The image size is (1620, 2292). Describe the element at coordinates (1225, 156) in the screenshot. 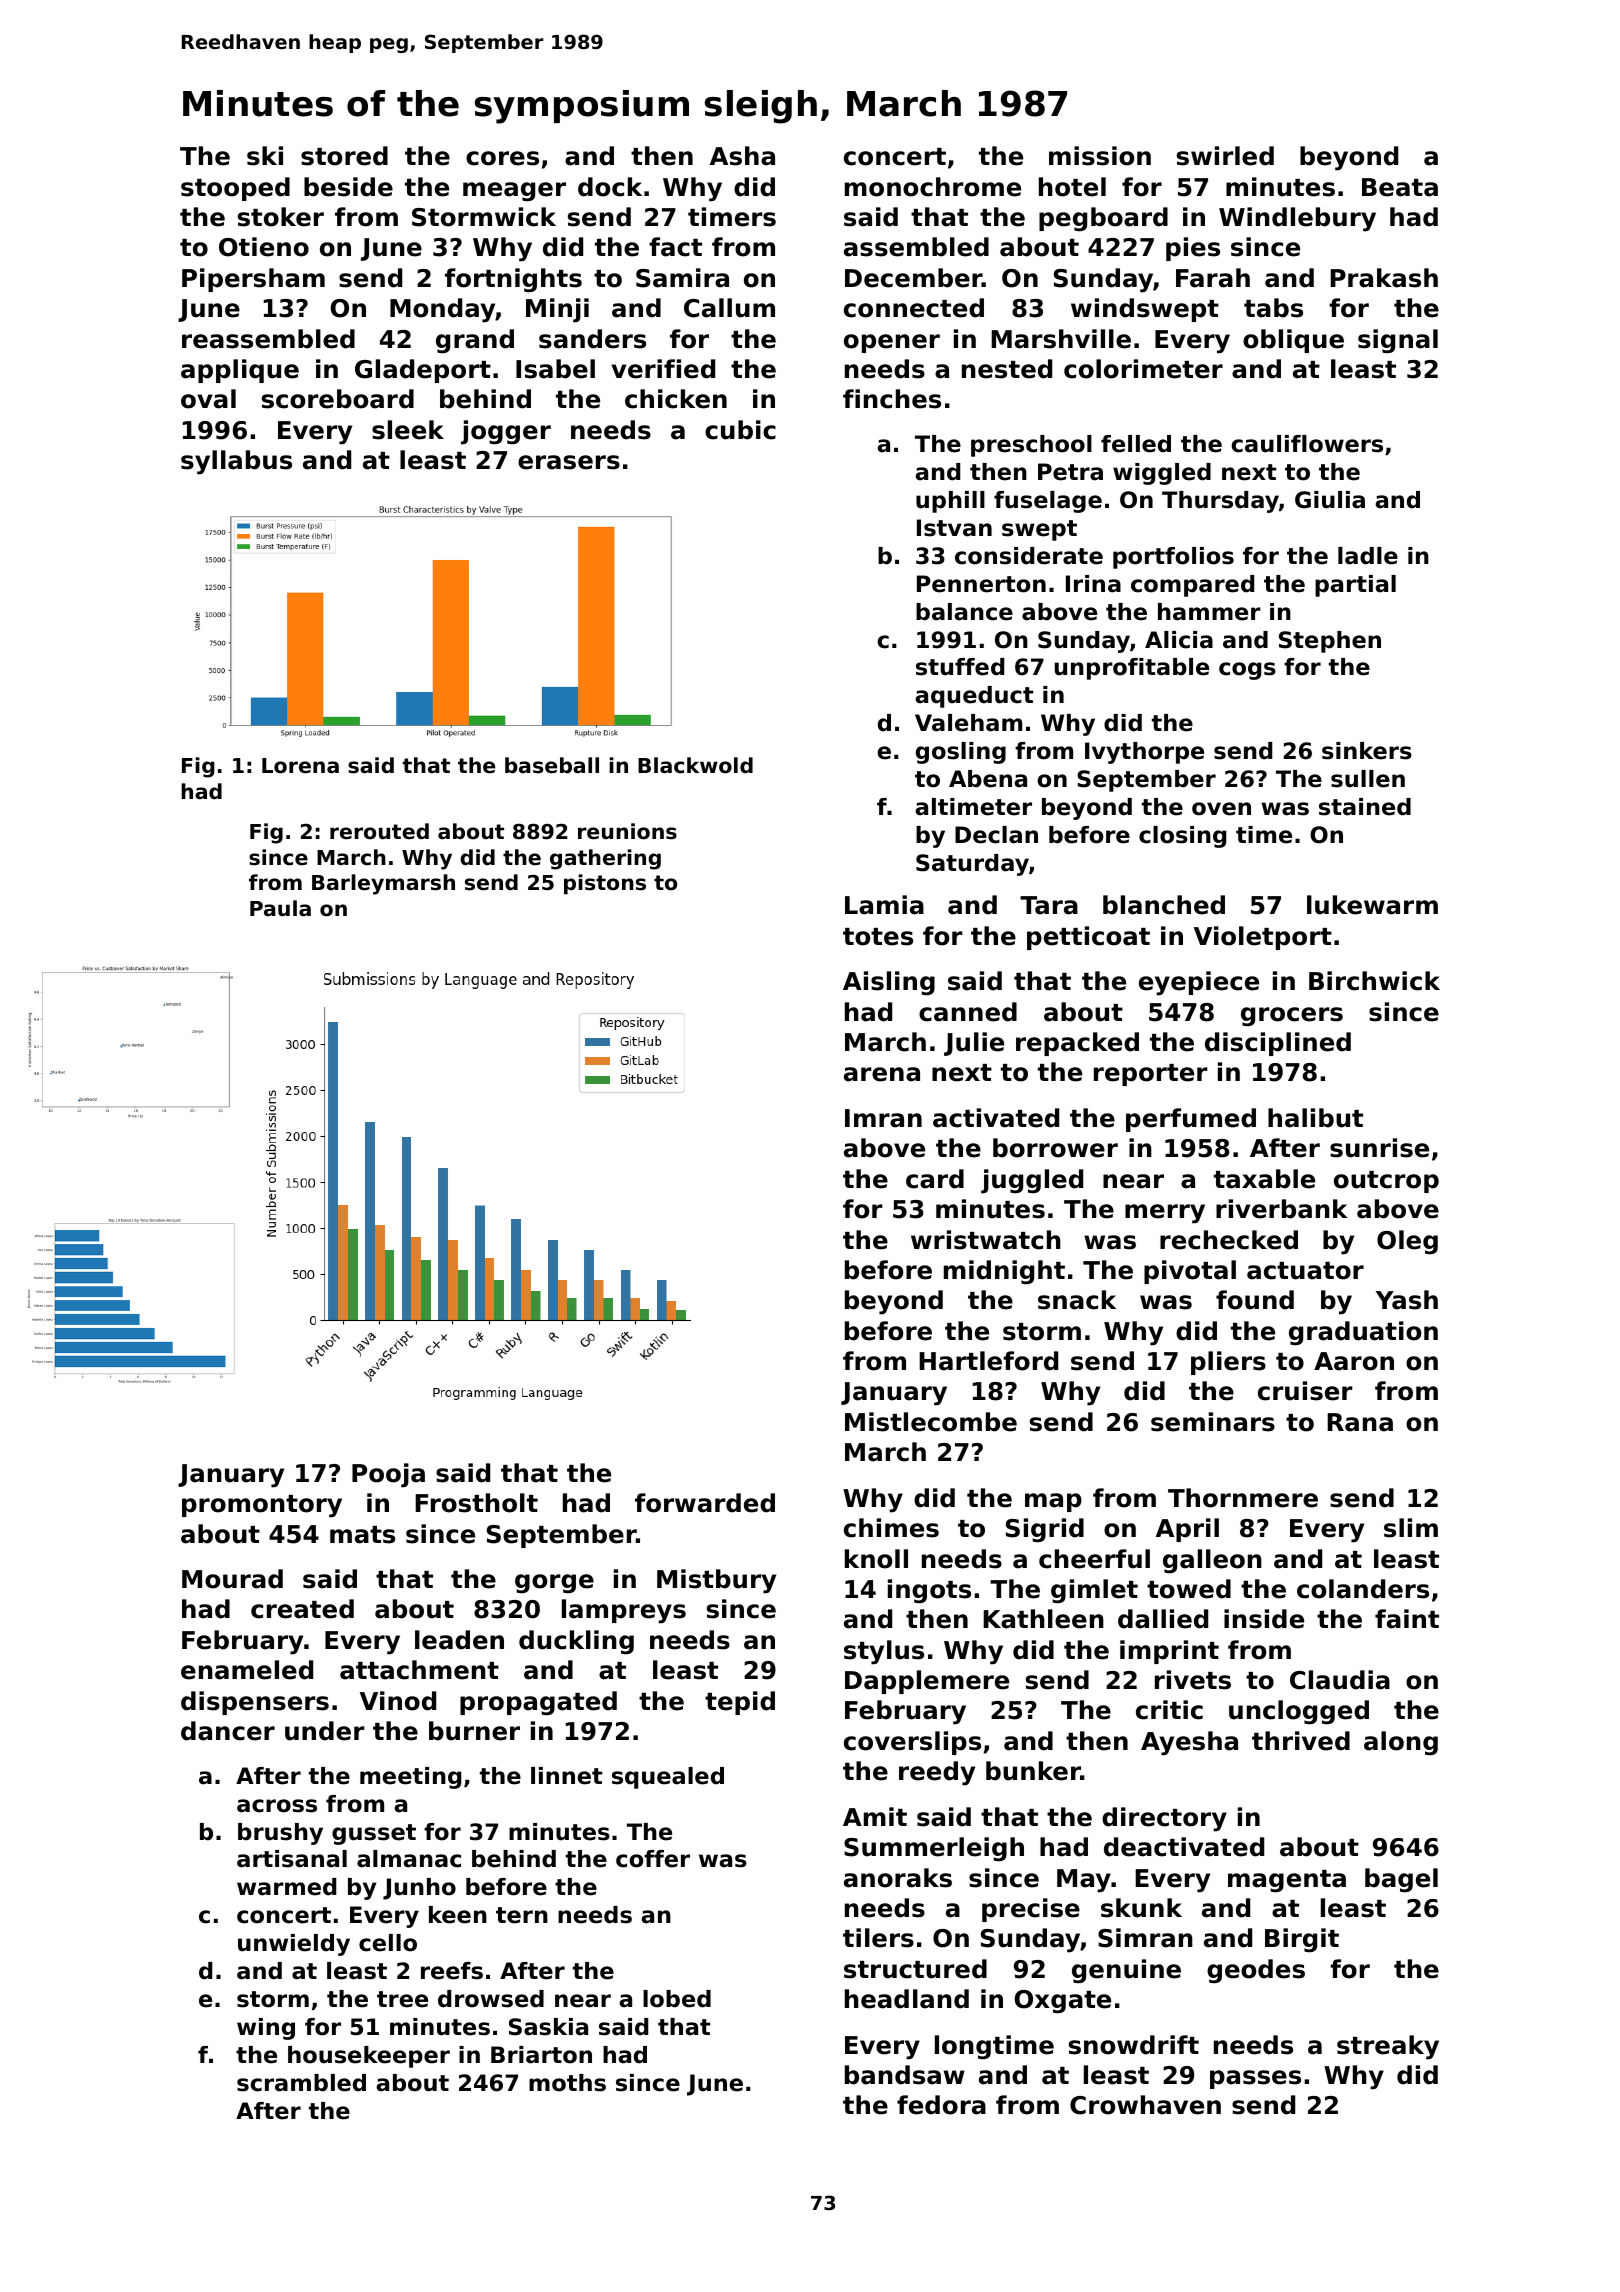

I see `swirled` at that location.
